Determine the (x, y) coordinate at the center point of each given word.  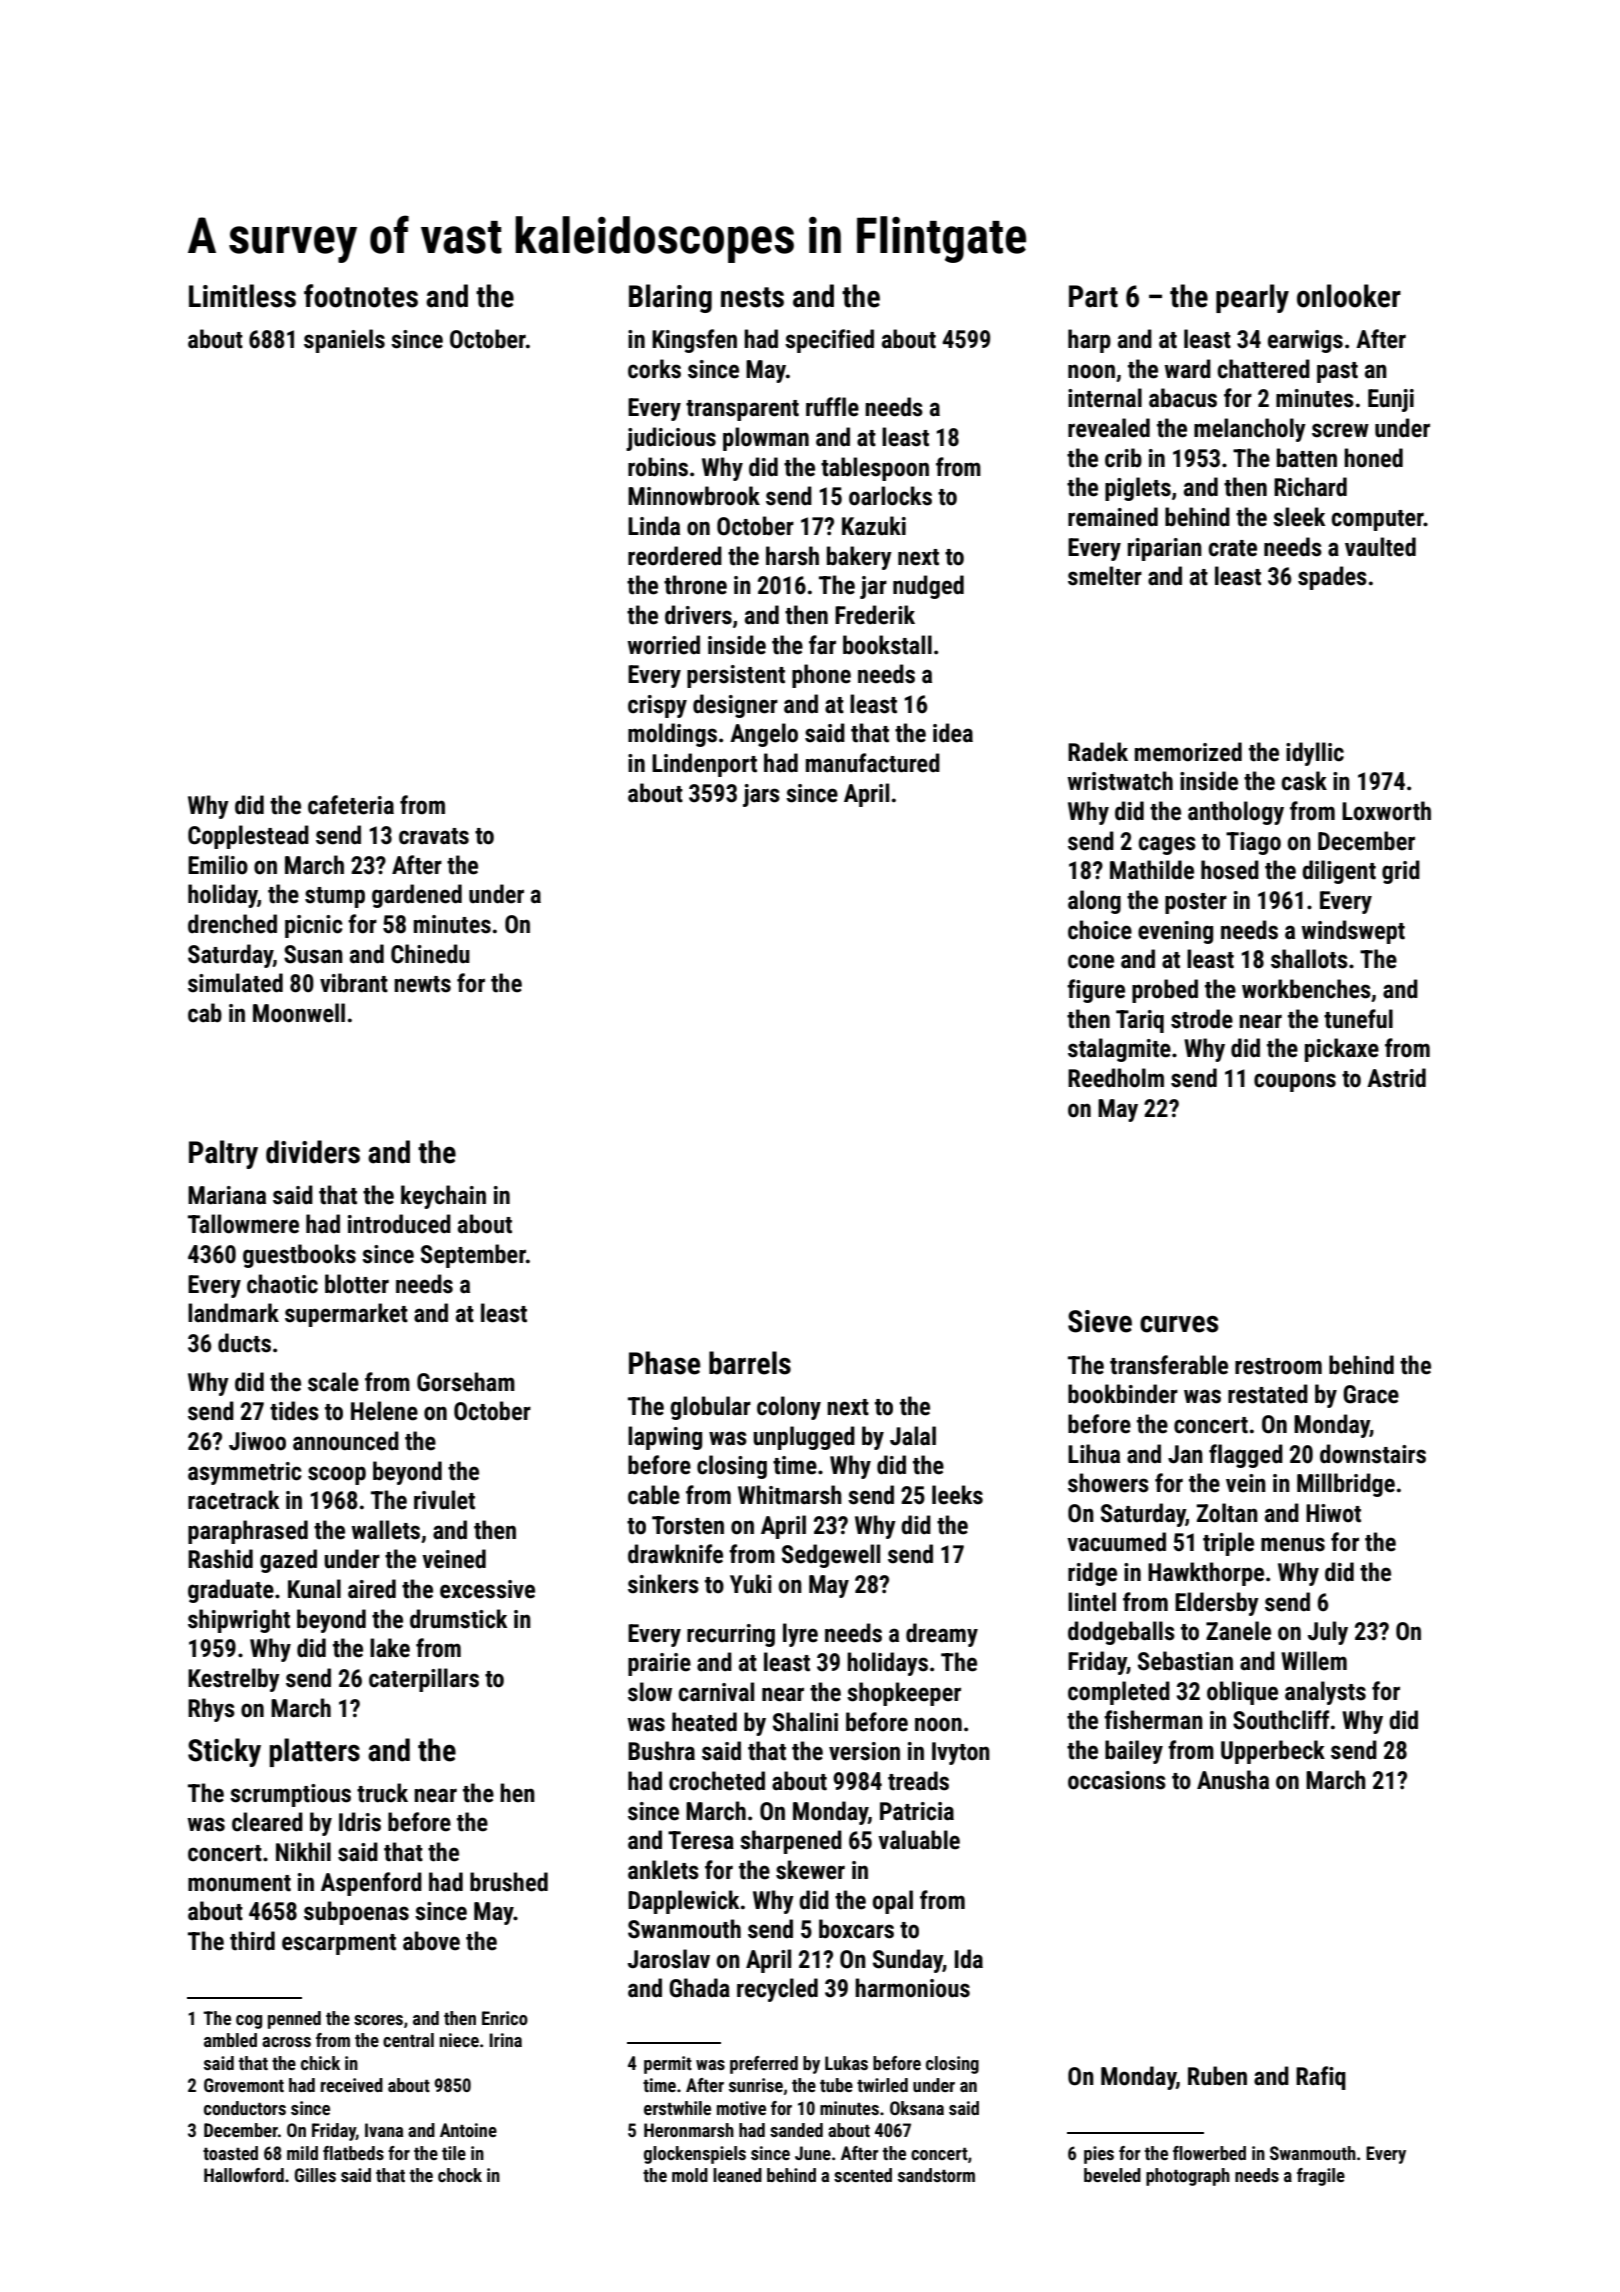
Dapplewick (684, 1902)
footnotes (361, 296)
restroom (1278, 1366)
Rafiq (1321, 2078)
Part (1093, 296)
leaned (737, 2175)
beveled (1112, 2175)
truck (382, 1793)
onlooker (1349, 296)
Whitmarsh (790, 1495)
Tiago (1253, 843)
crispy (657, 706)
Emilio (218, 865)
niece (459, 2040)
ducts (244, 1343)
